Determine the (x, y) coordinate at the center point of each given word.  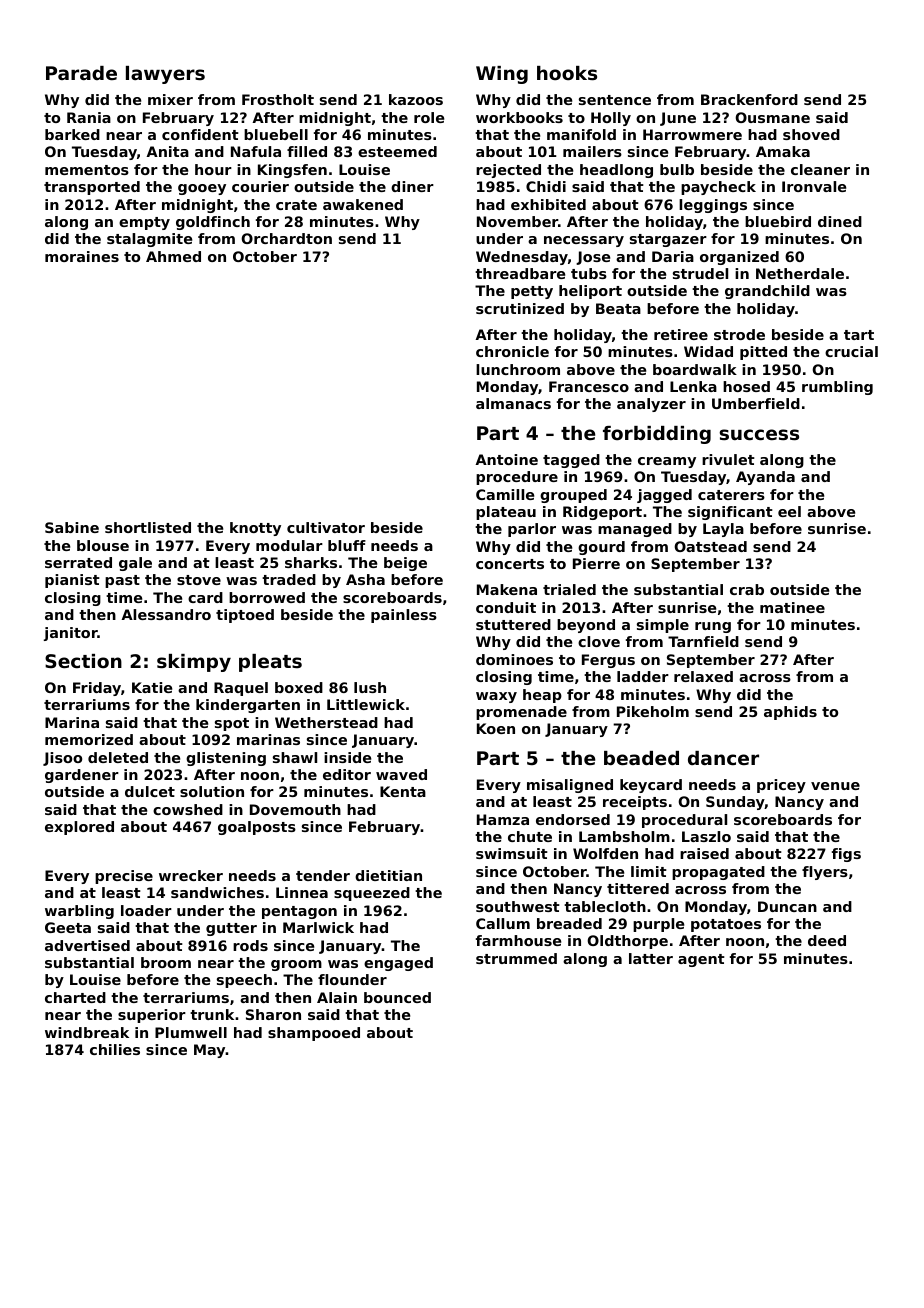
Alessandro (166, 614)
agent (701, 960)
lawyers (165, 75)
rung (713, 627)
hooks (567, 73)
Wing (502, 75)
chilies (115, 1049)
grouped (573, 496)
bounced (397, 997)
